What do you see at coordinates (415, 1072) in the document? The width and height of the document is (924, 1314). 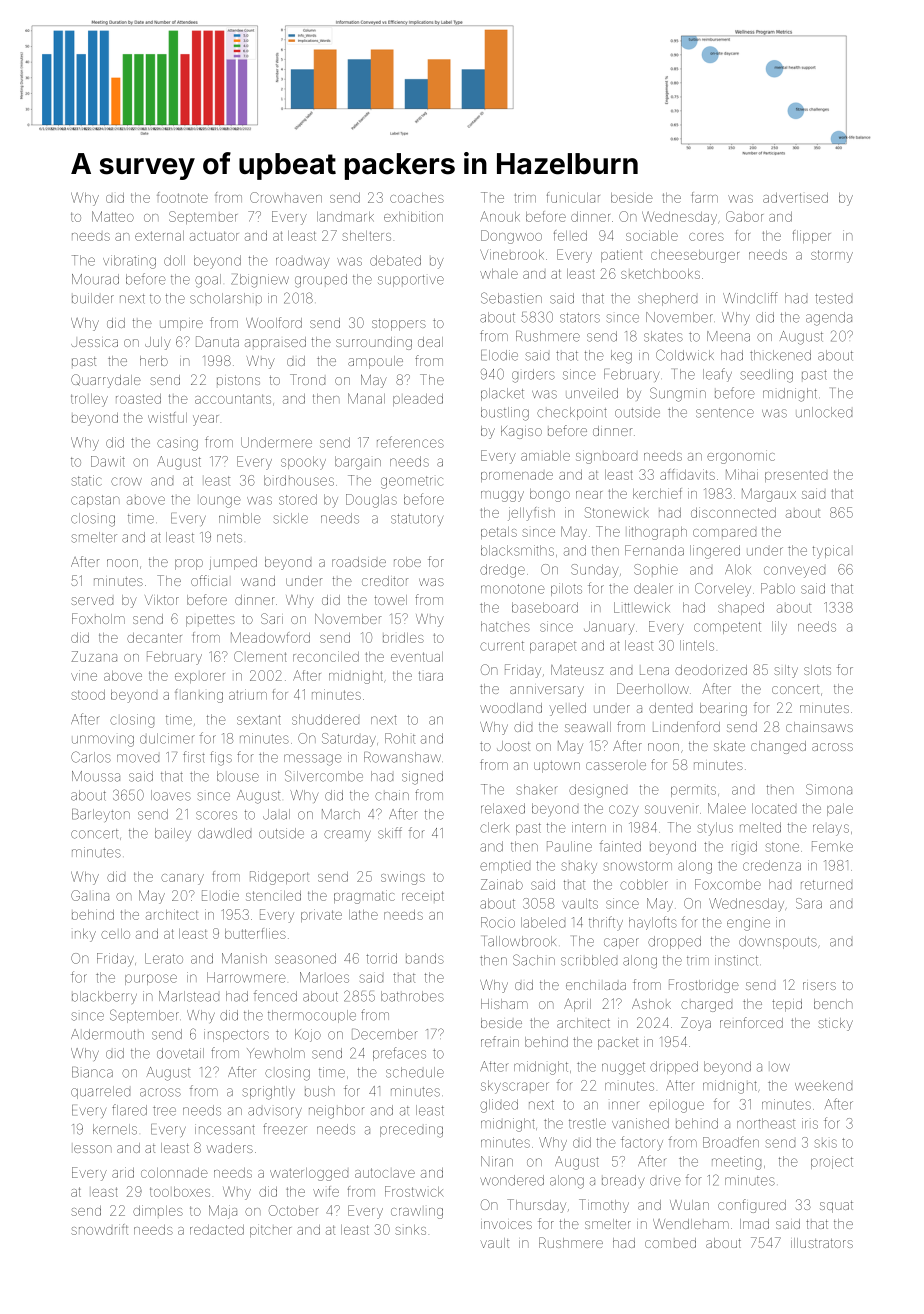 I see `schedule` at bounding box center [415, 1072].
